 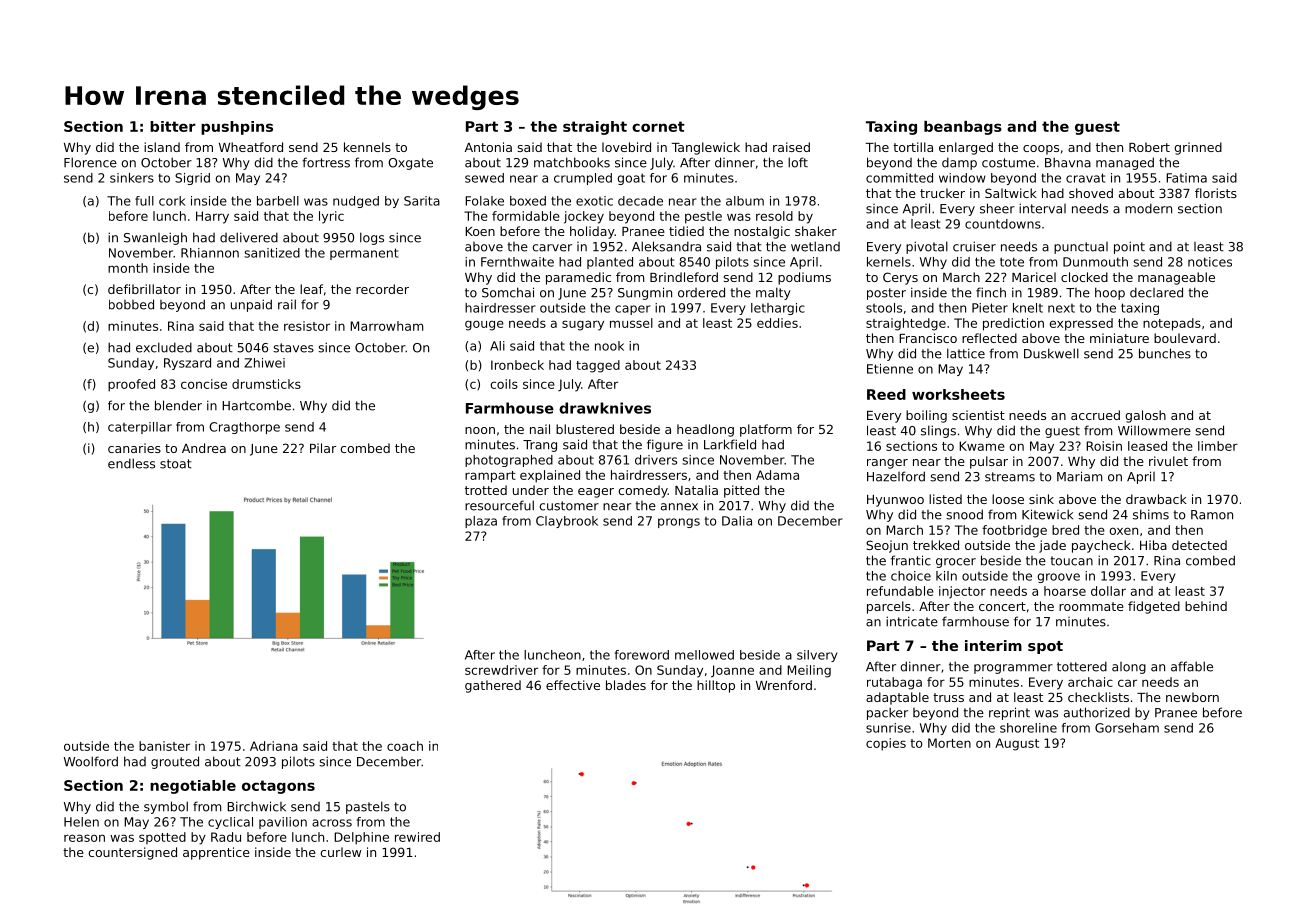 What do you see at coordinates (1154, 607) in the page?
I see `fidgeted` at bounding box center [1154, 607].
